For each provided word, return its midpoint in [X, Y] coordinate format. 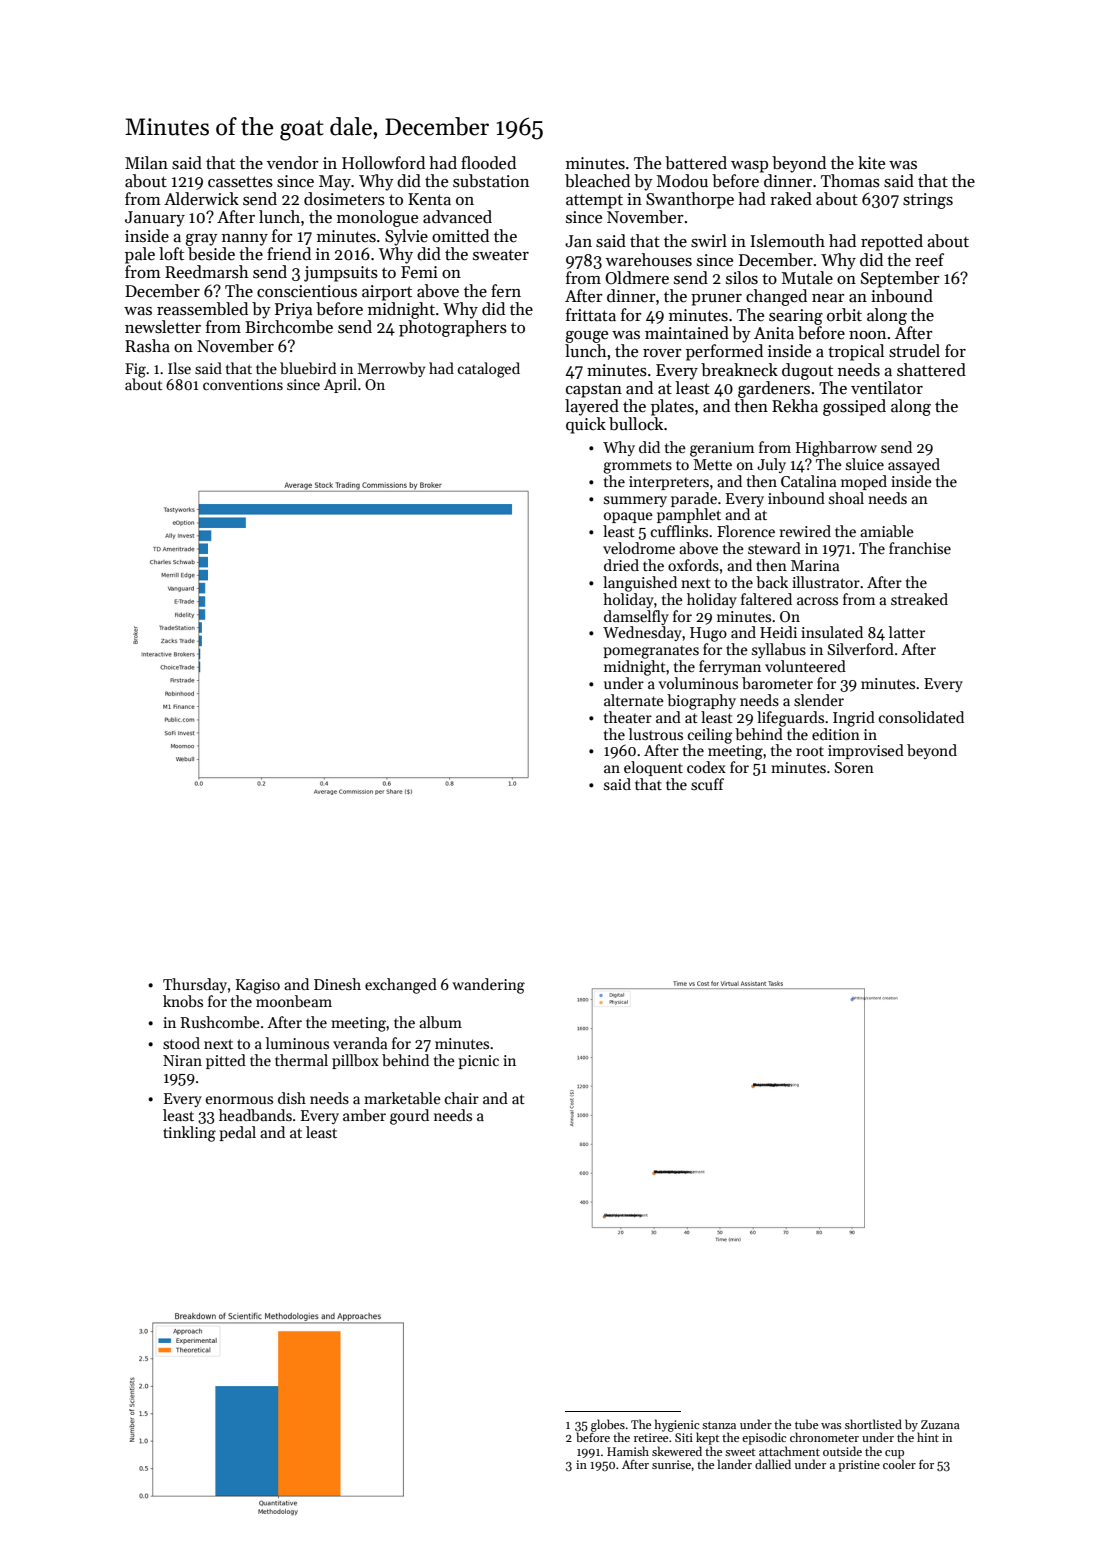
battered [696, 163]
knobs [183, 1001]
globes [608, 1425]
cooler [899, 1464]
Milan [146, 162]
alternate [634, 700]
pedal [237, 1133]
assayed [914, 465]
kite [871, 162]
